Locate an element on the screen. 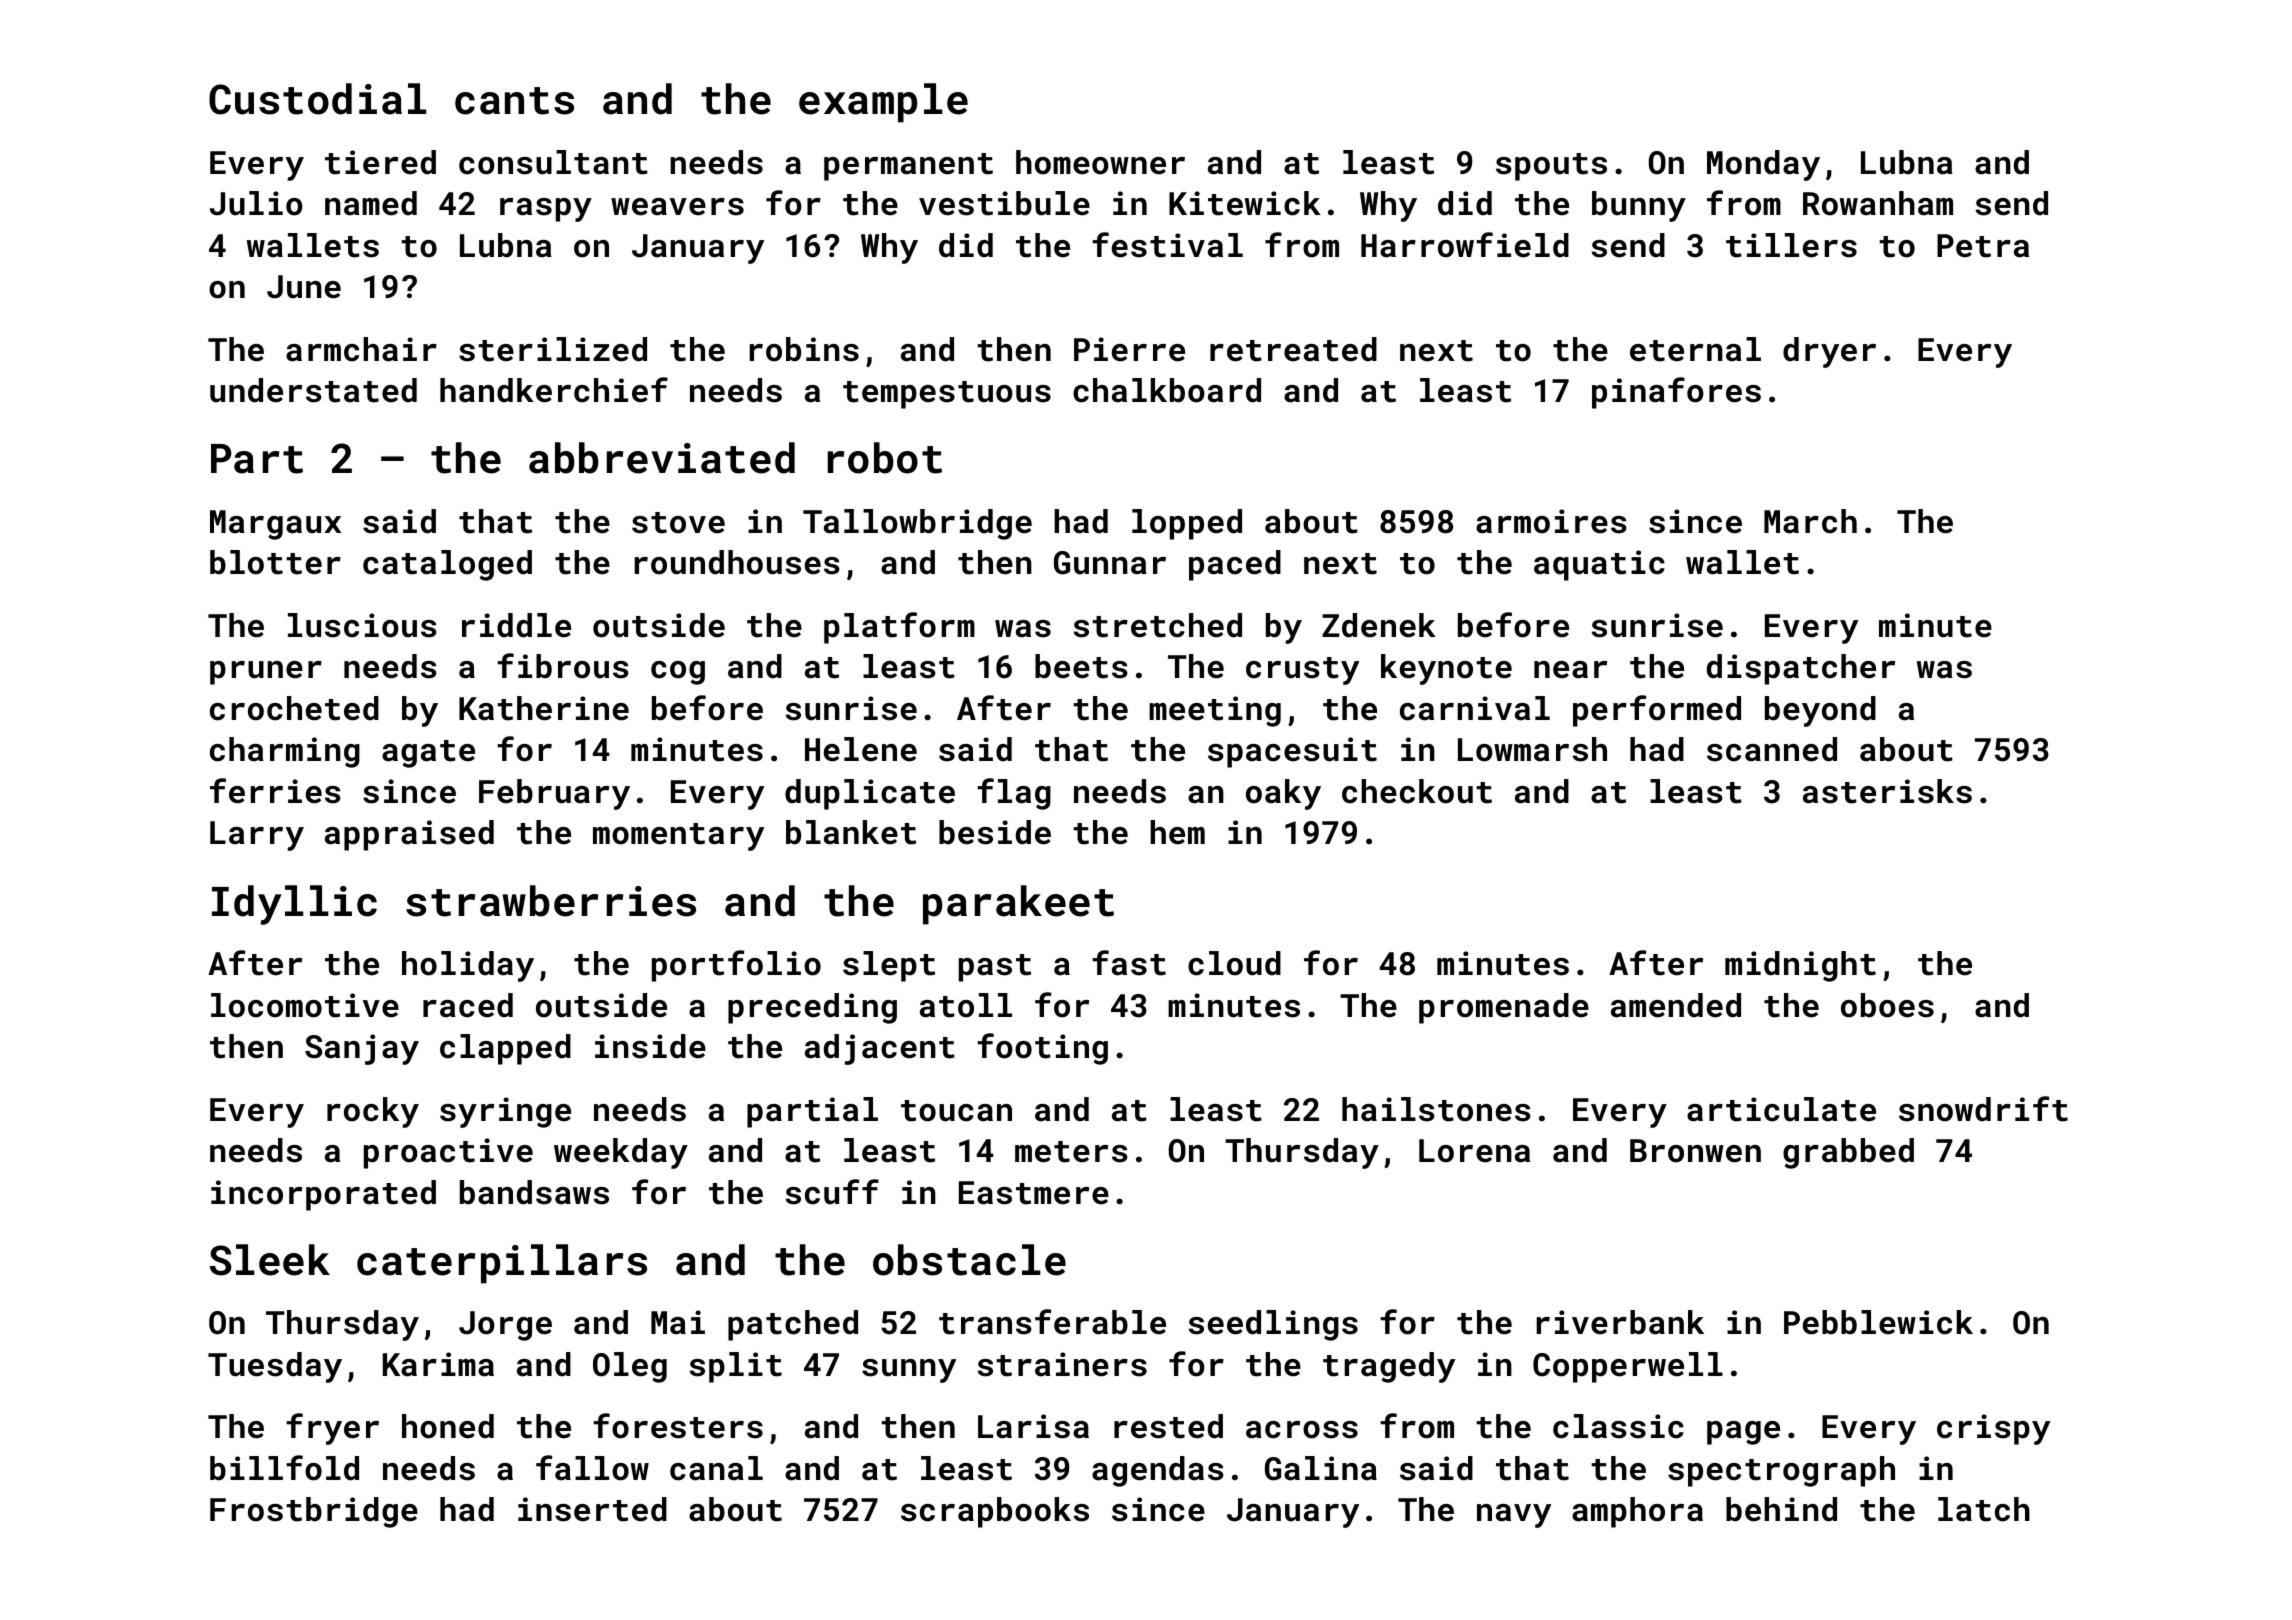 This screenshot has width=2292, height=1620. charming is located at coordinates (285, 752).
